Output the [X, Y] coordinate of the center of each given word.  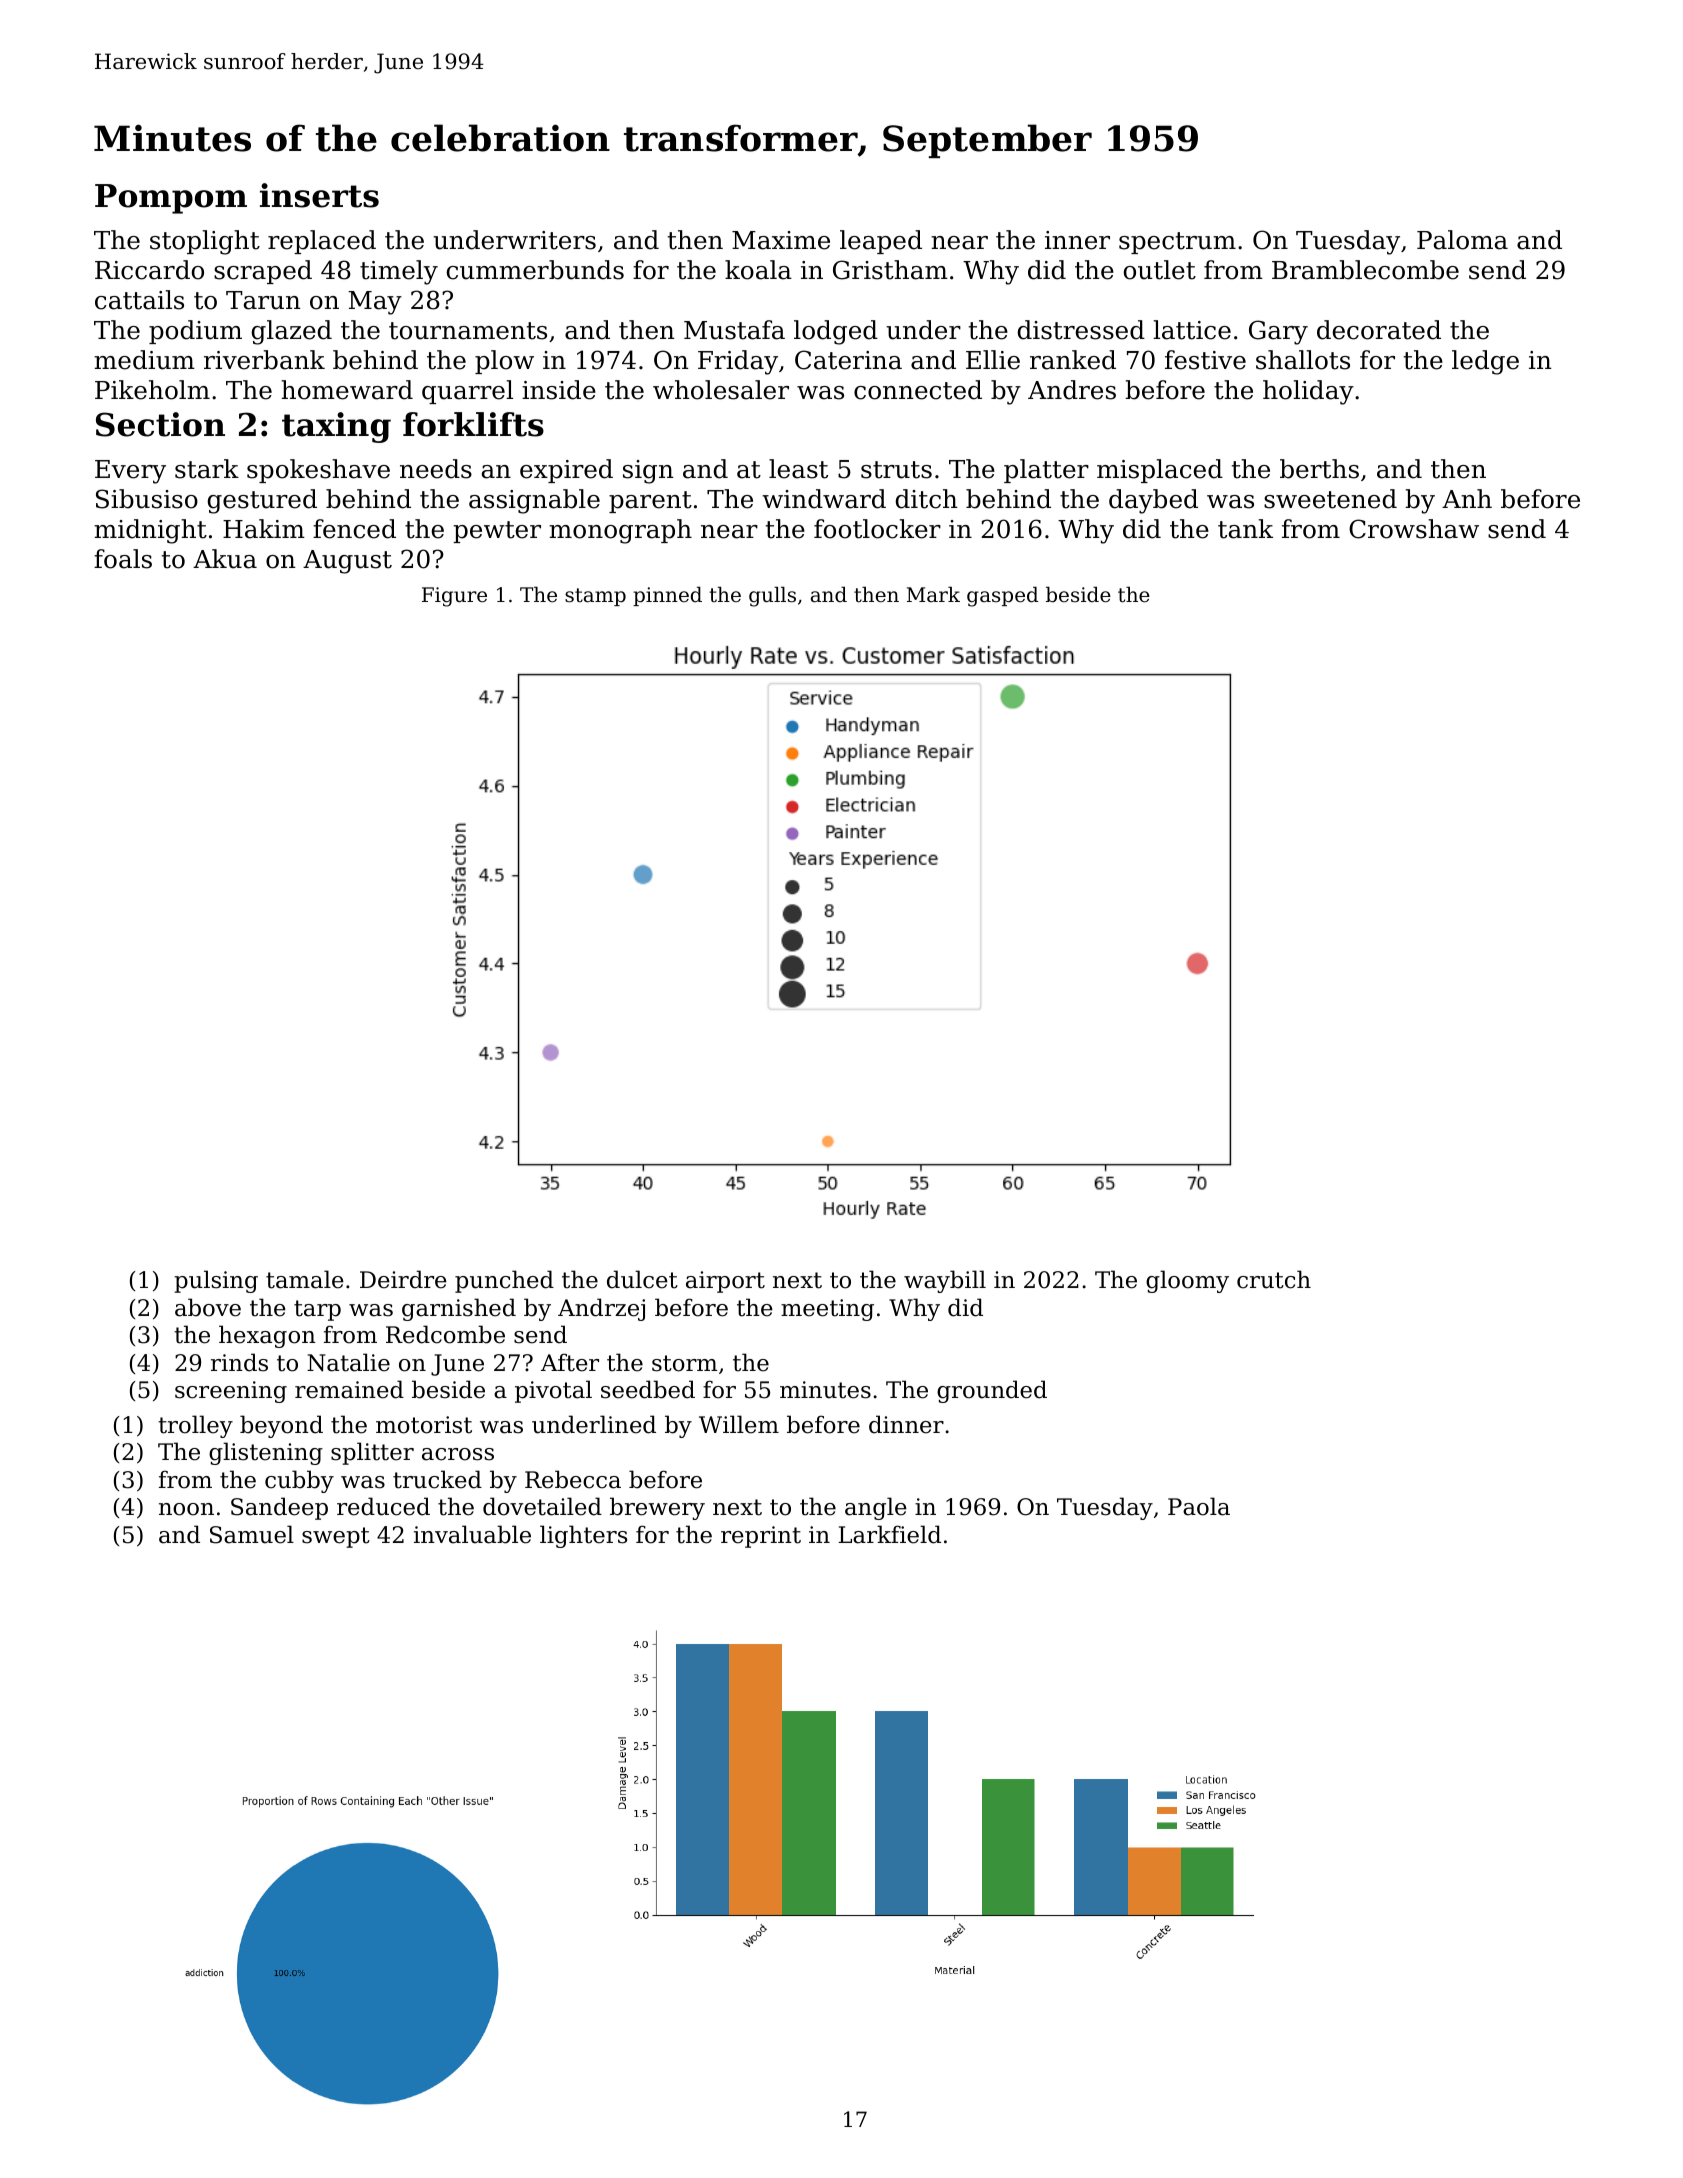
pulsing [216, 1281]
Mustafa [734, 330]
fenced [354, 529]
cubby [299, 1481]
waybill [945, 1281]
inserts [319, 195]
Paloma [1462, 240]
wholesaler [721, 390]
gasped [1003, 597]
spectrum [1177, 243]
